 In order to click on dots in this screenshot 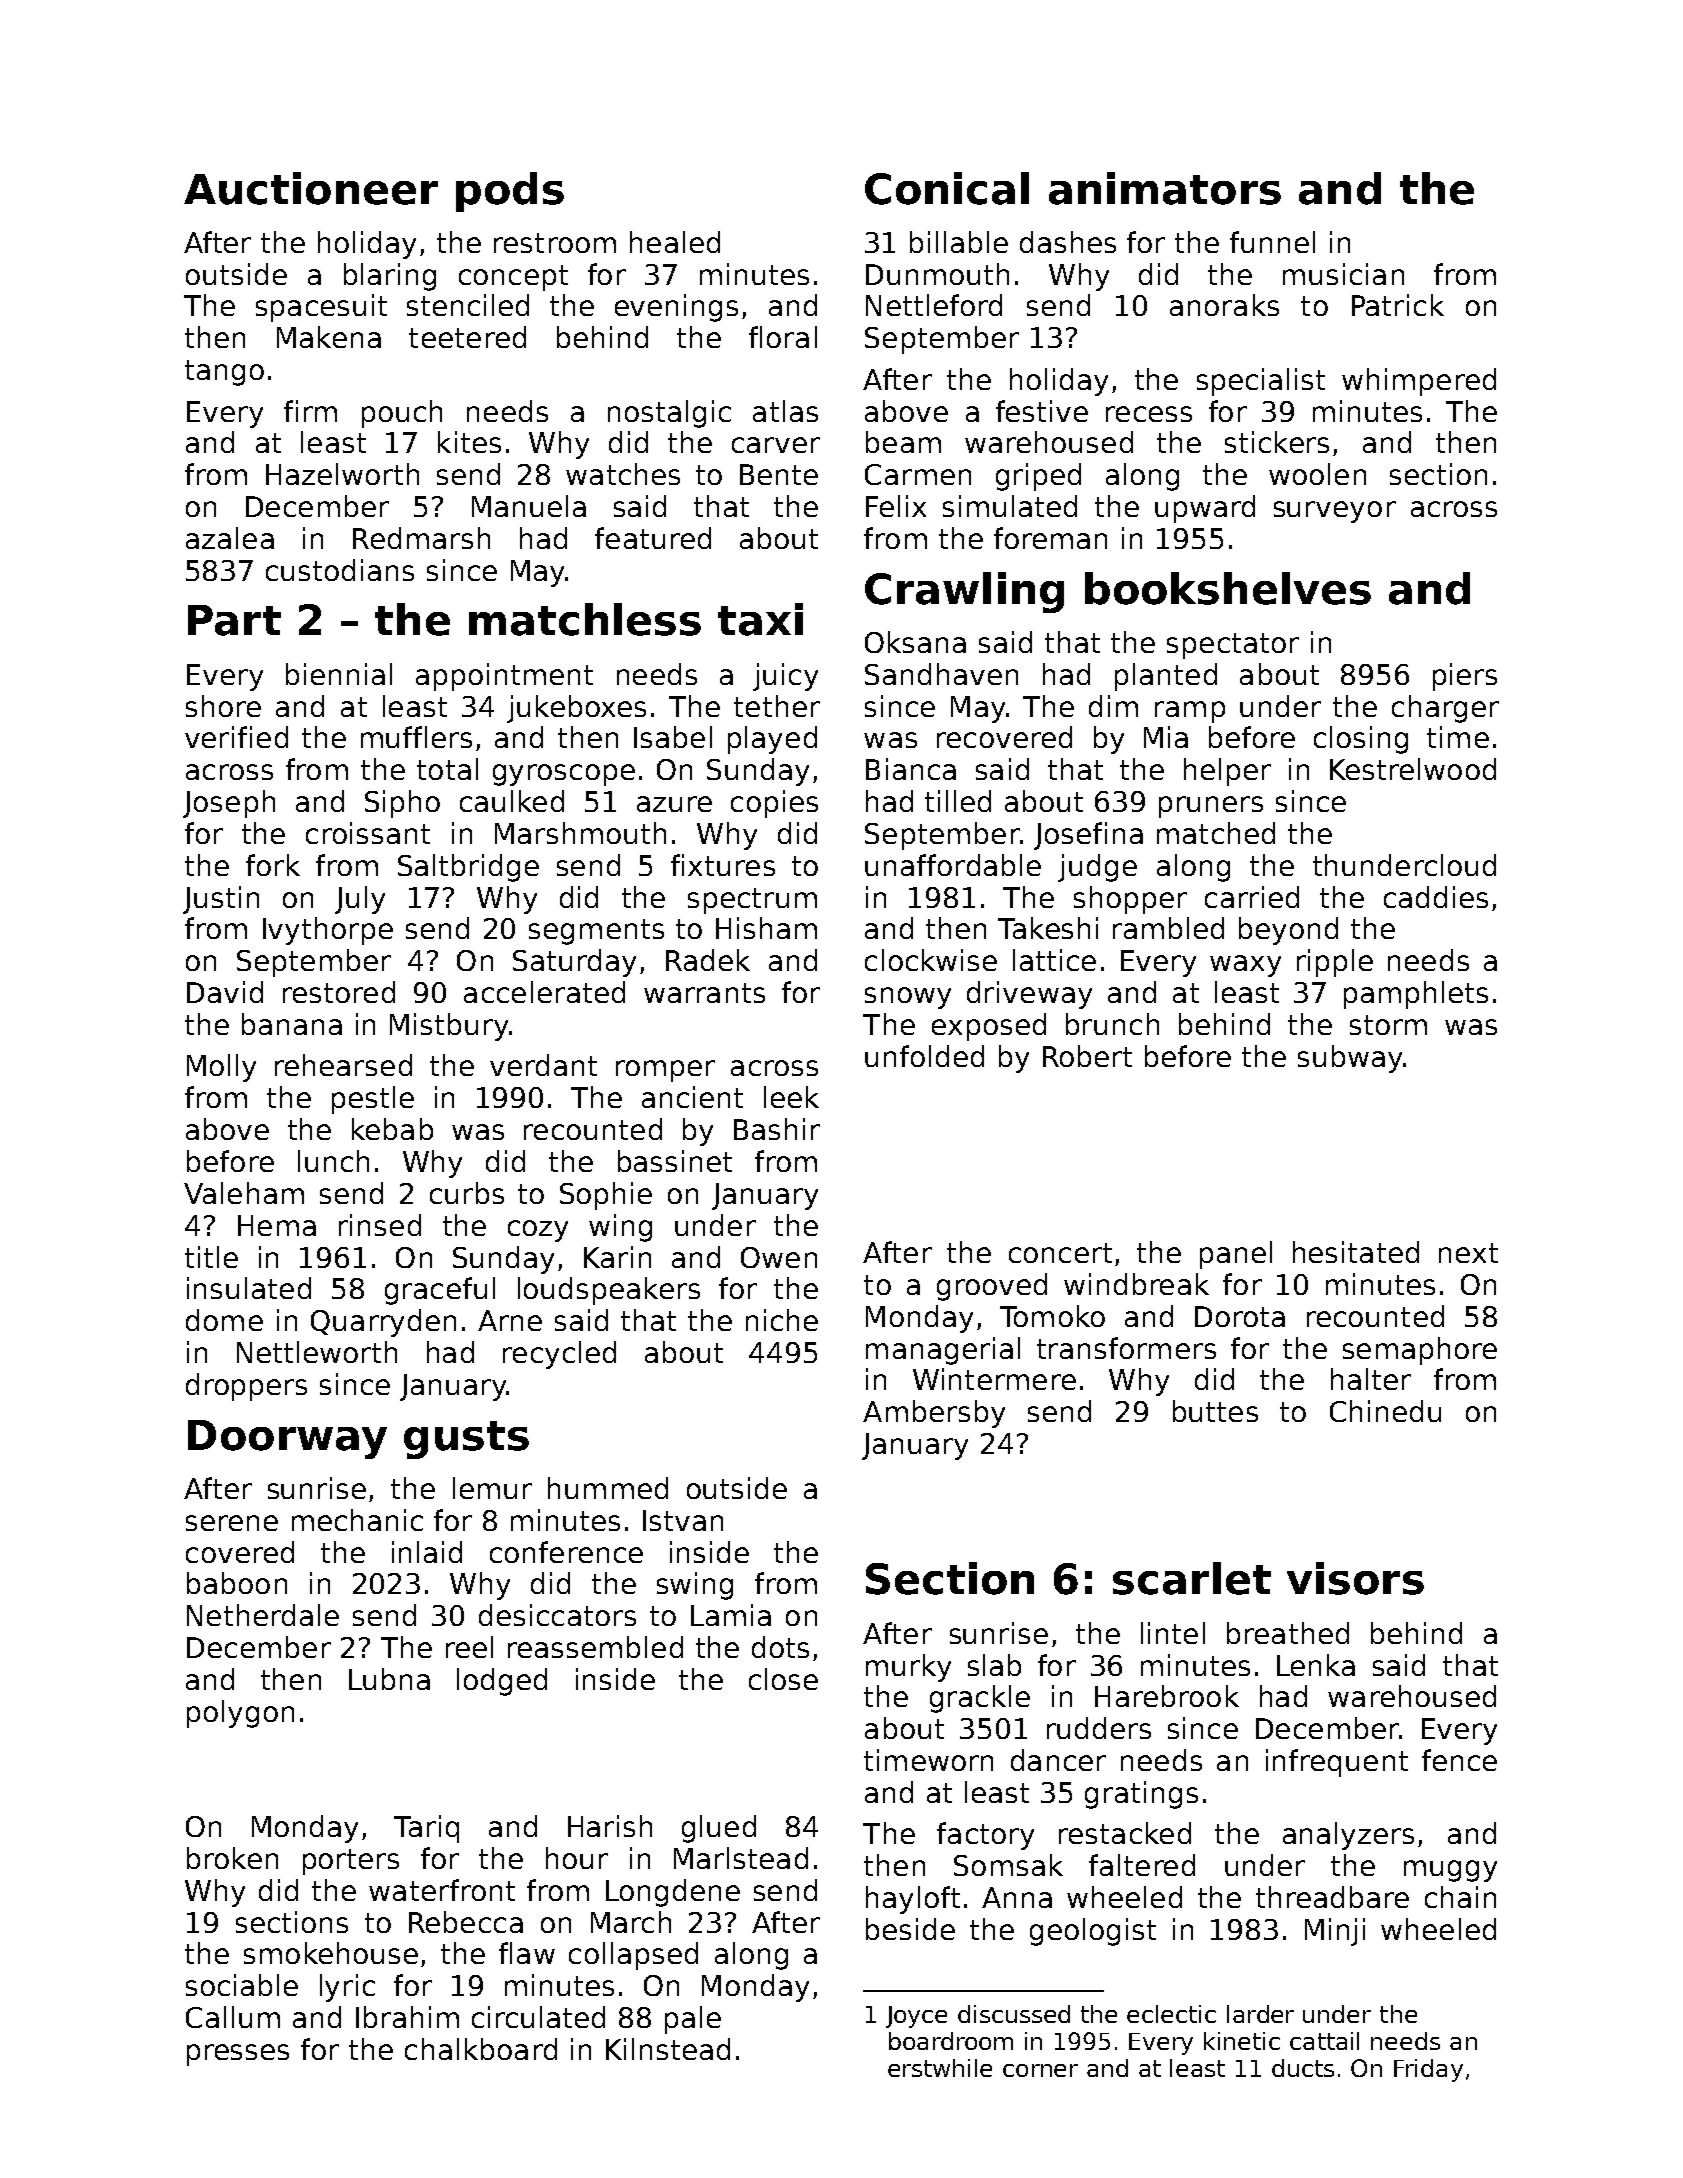, I will do `click(780, 1647)`.
